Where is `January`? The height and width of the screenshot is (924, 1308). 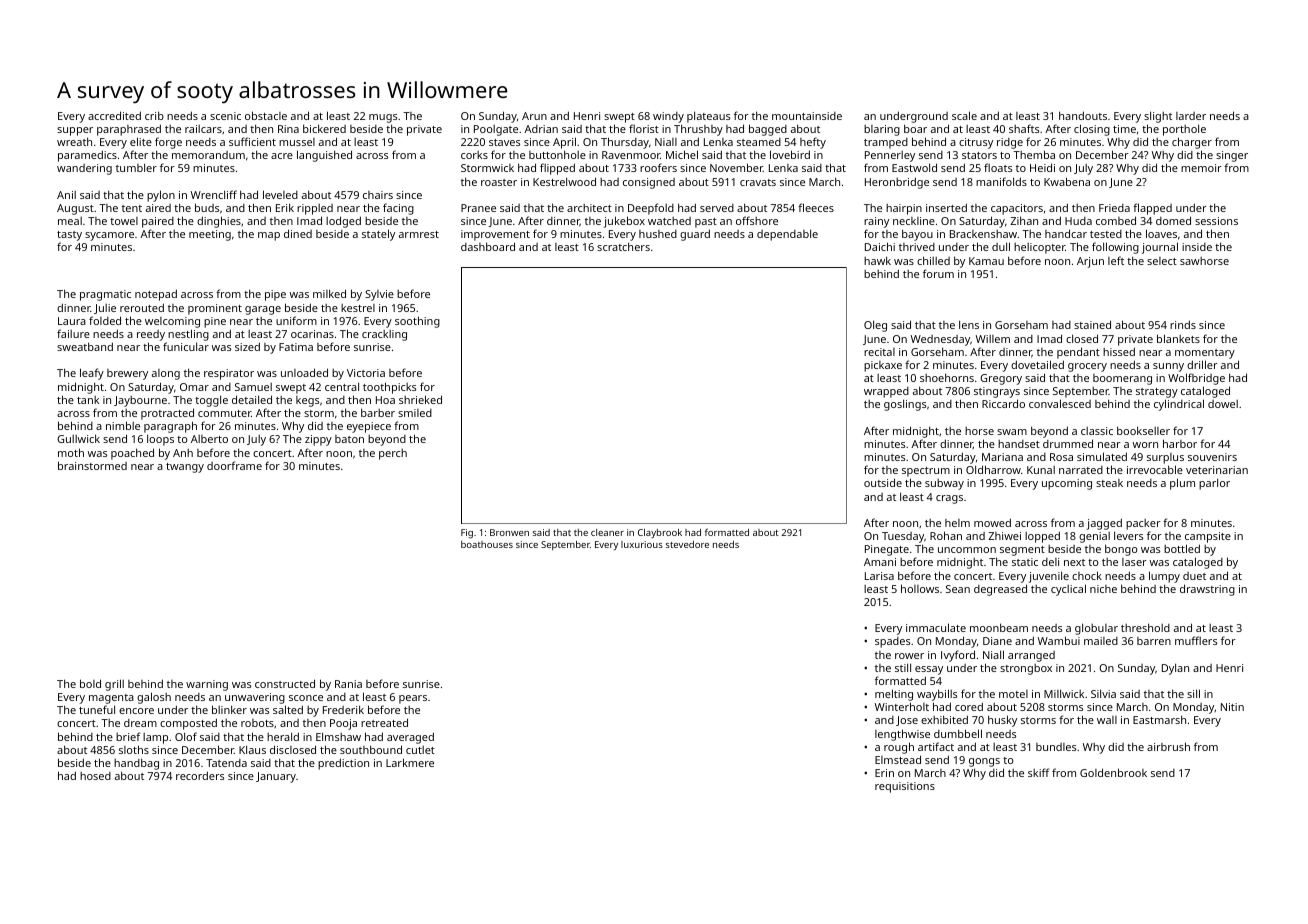 January is located at coordinates (276, 777).
